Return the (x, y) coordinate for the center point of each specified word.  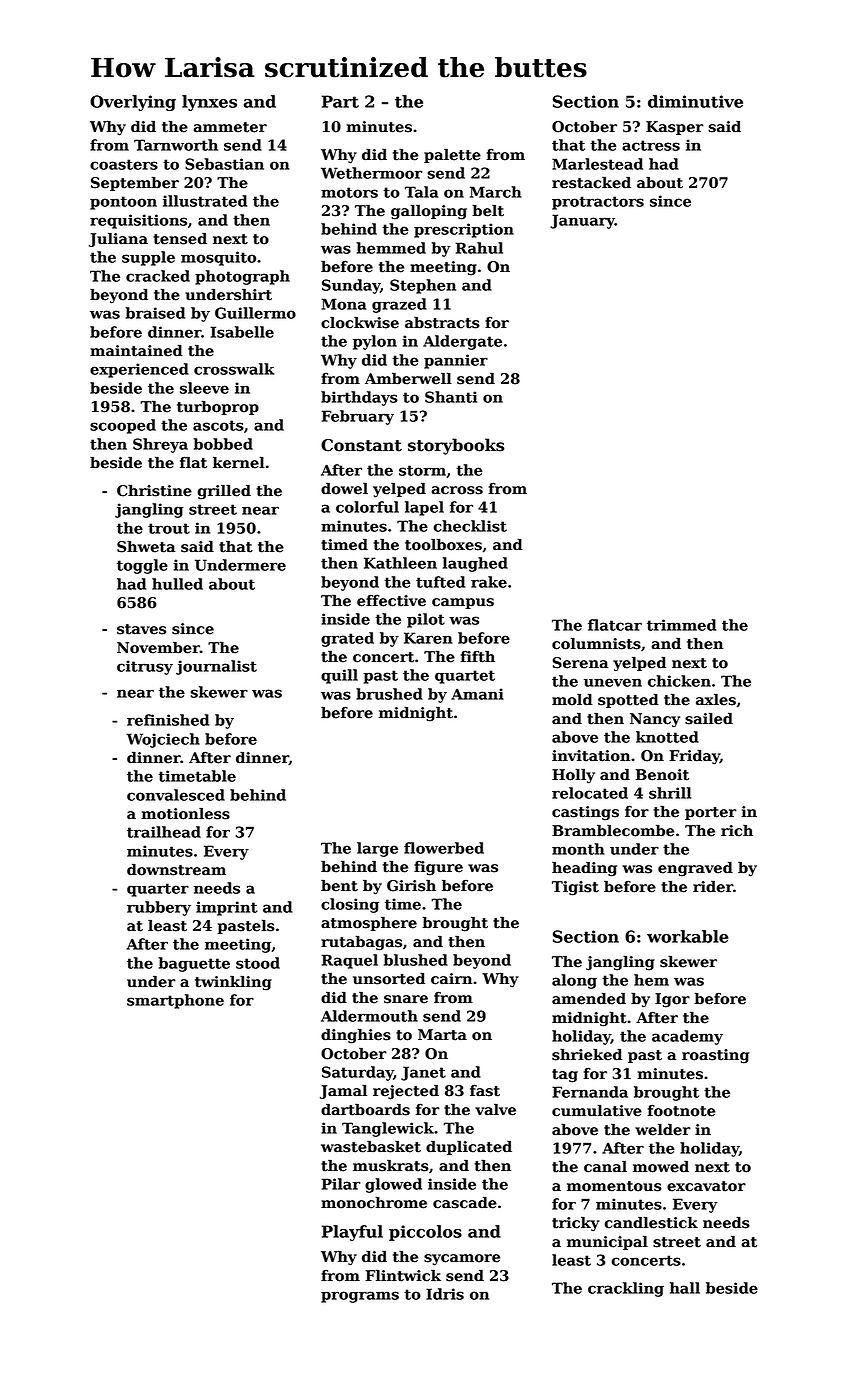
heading (584, 869)
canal (605, 1167)
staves (141, 629)
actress (651, 145)
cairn (451, 979)
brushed (389, 694)
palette (452, 156)
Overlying (133, 103)
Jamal (343, 1091)
